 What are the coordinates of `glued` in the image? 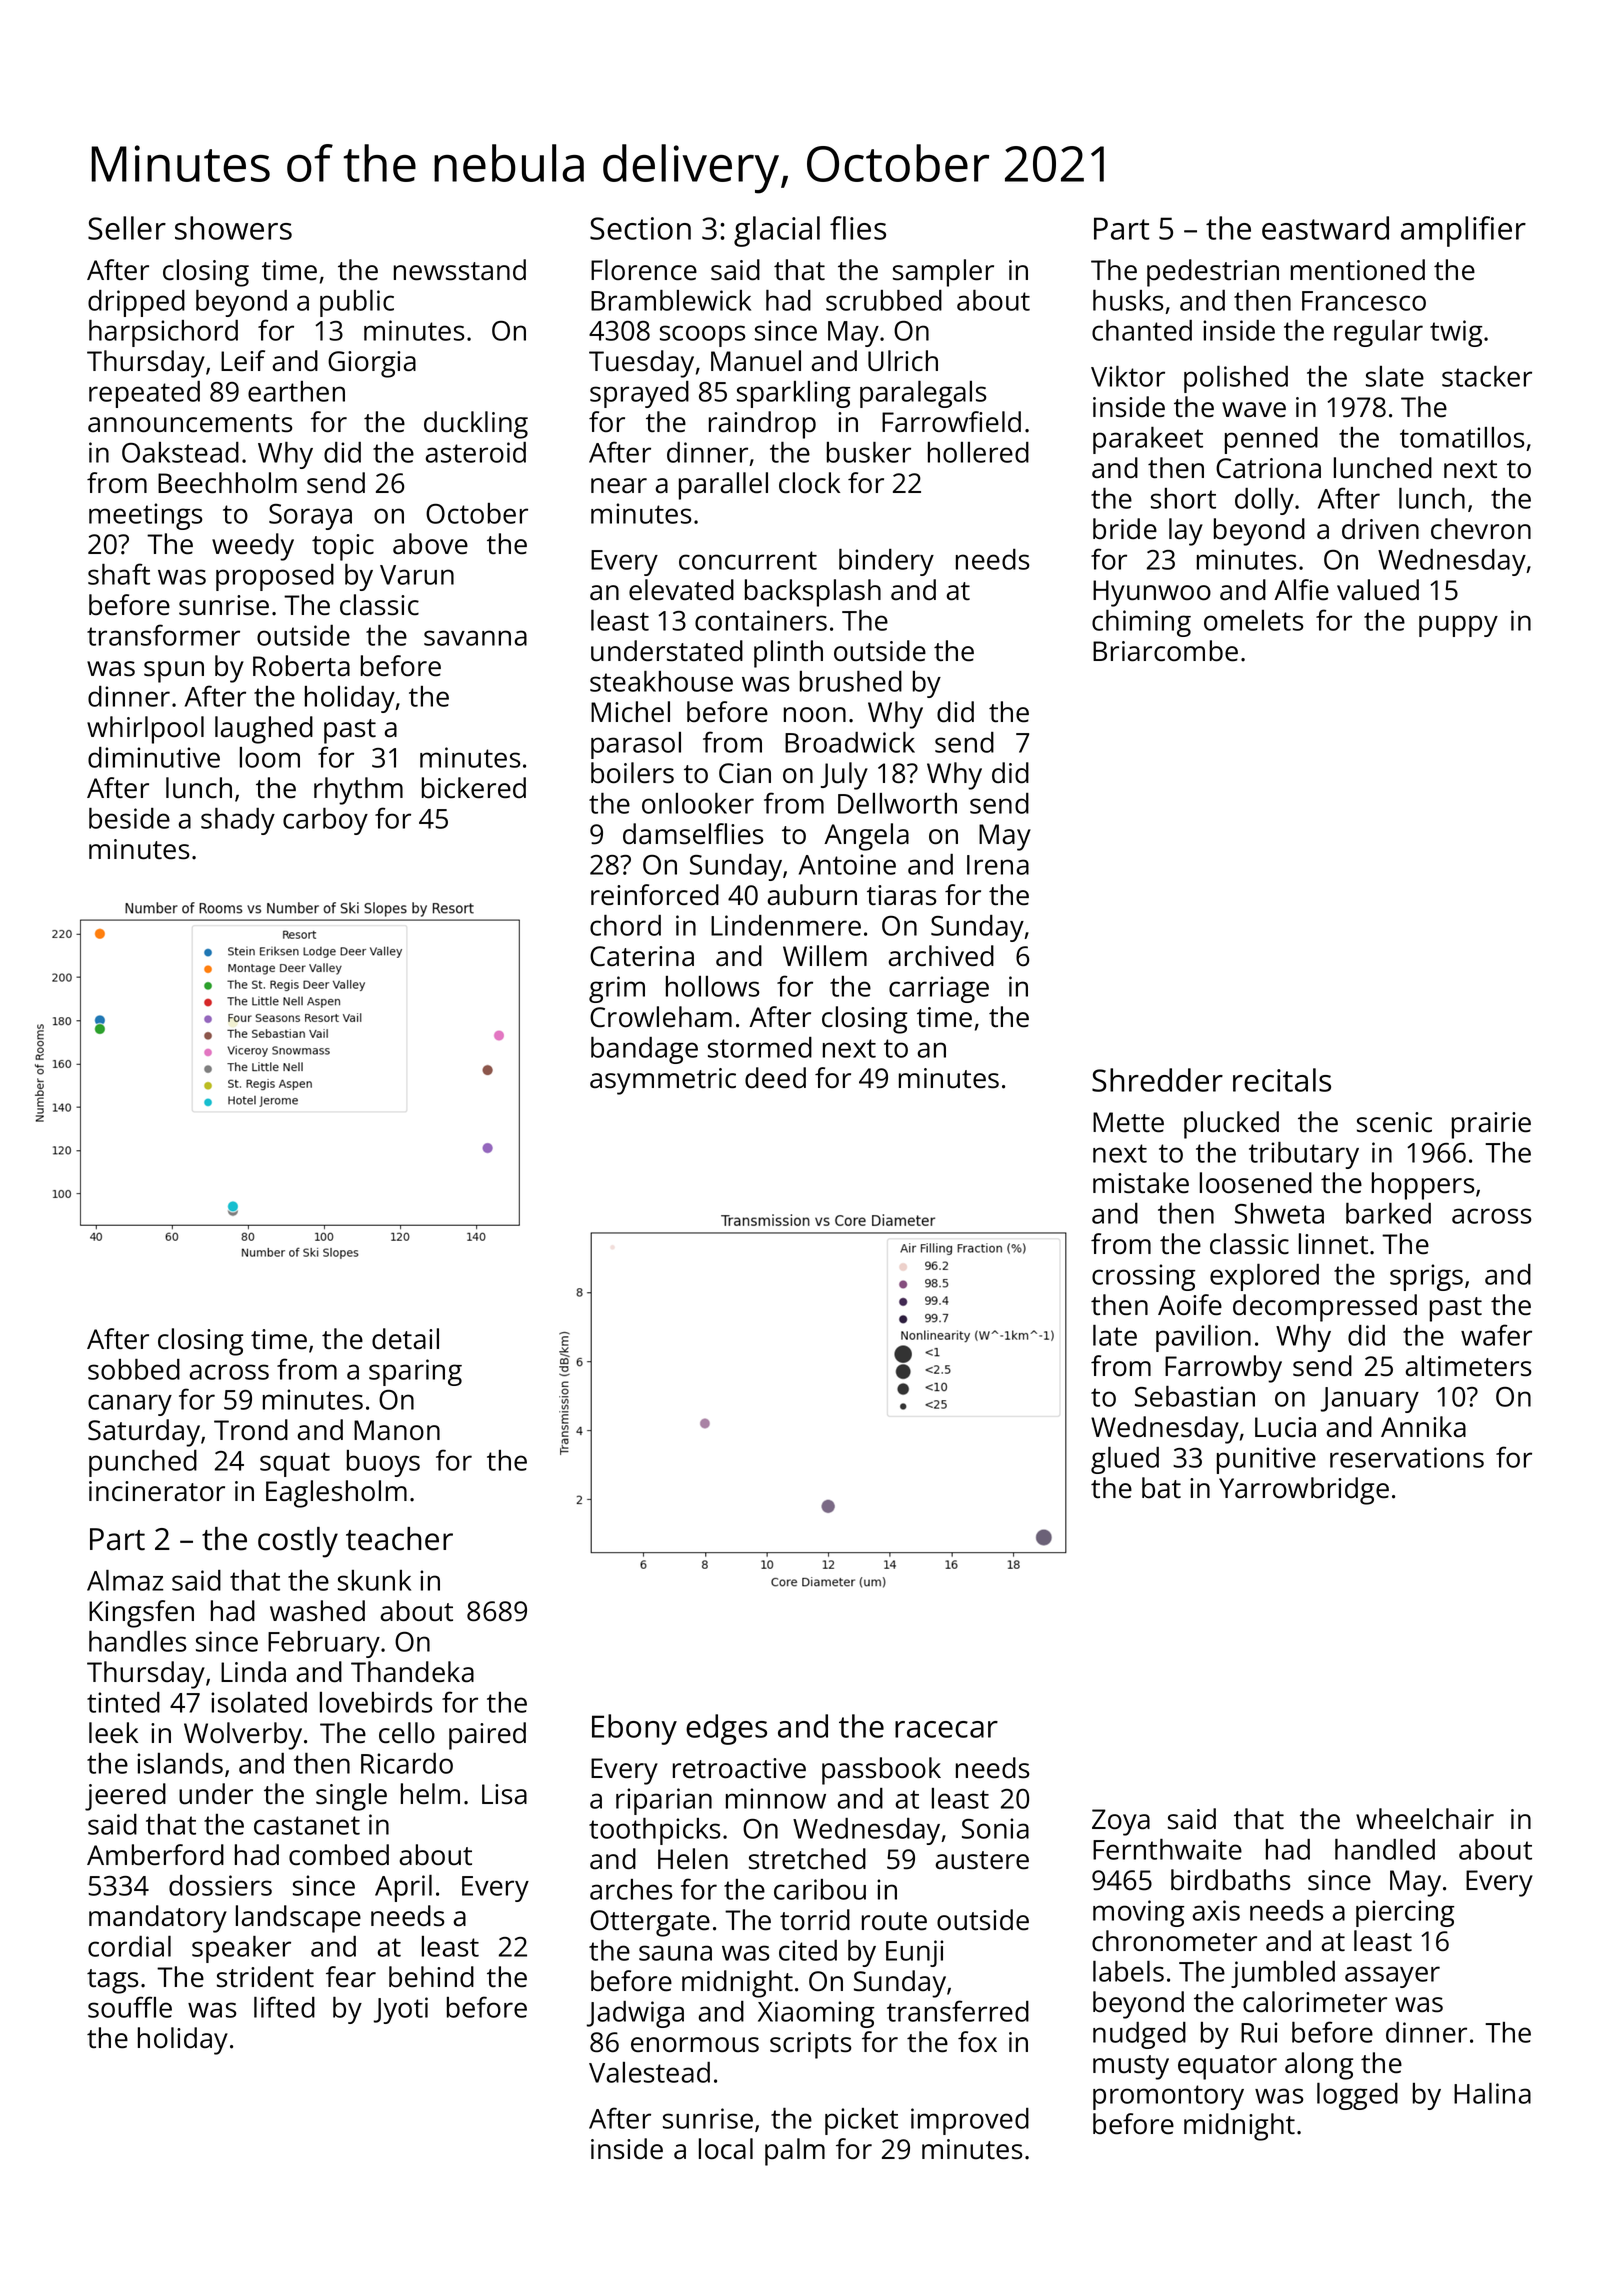 It's located at (1125, 1460).
